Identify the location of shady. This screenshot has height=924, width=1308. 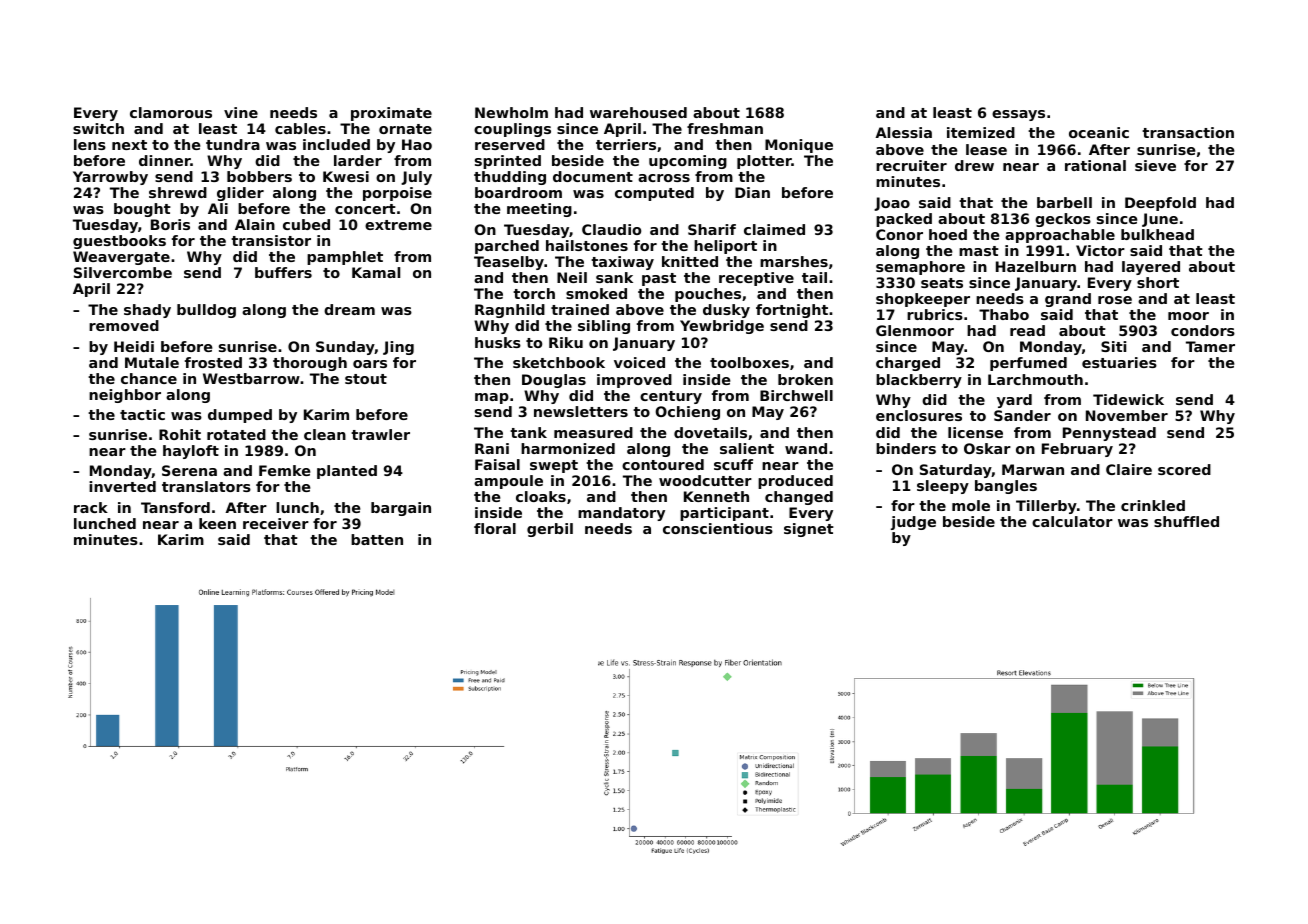
(147, 311).
